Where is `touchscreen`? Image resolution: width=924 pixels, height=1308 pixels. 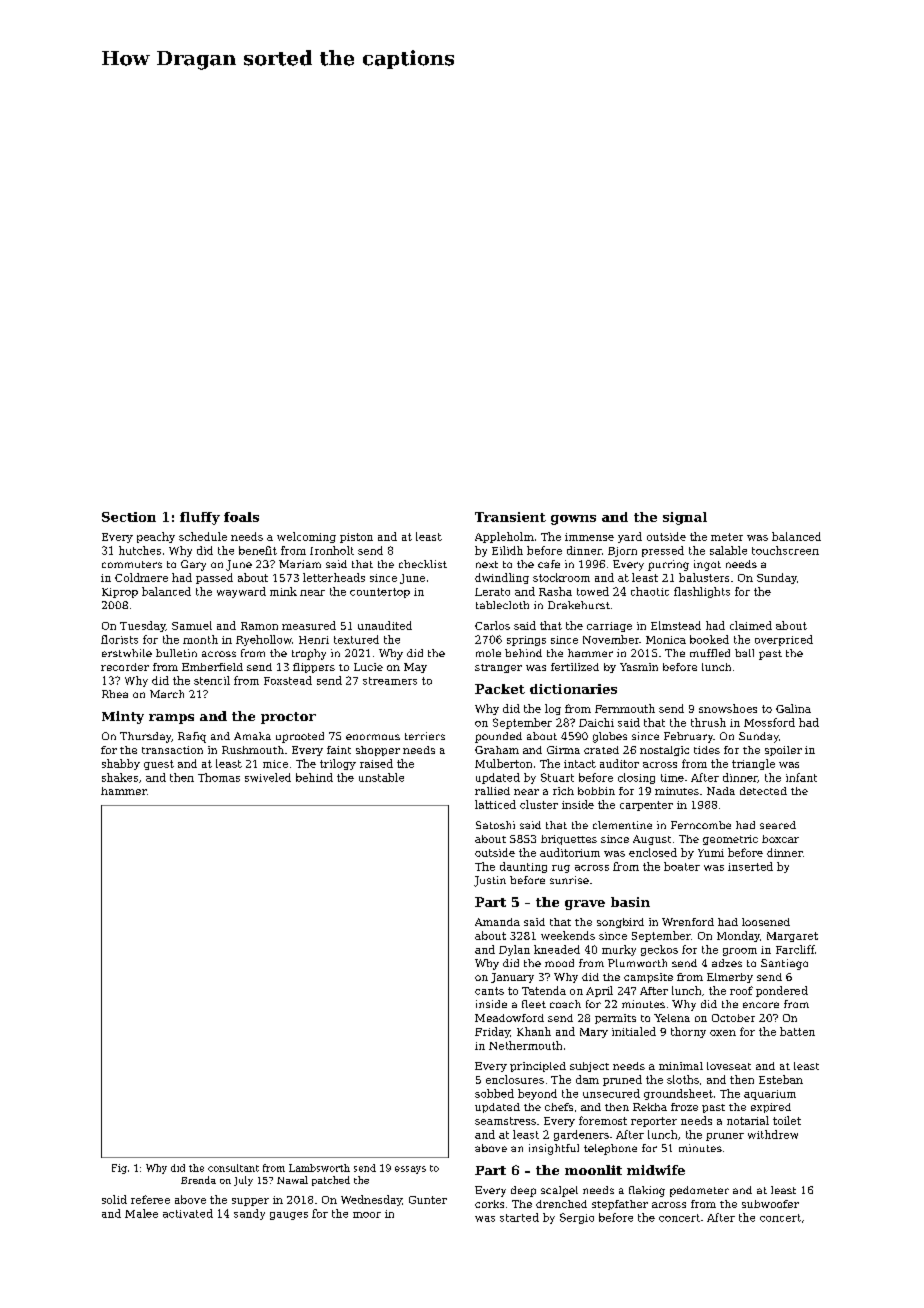
touchscreen is located at coordinates (785, 550).
